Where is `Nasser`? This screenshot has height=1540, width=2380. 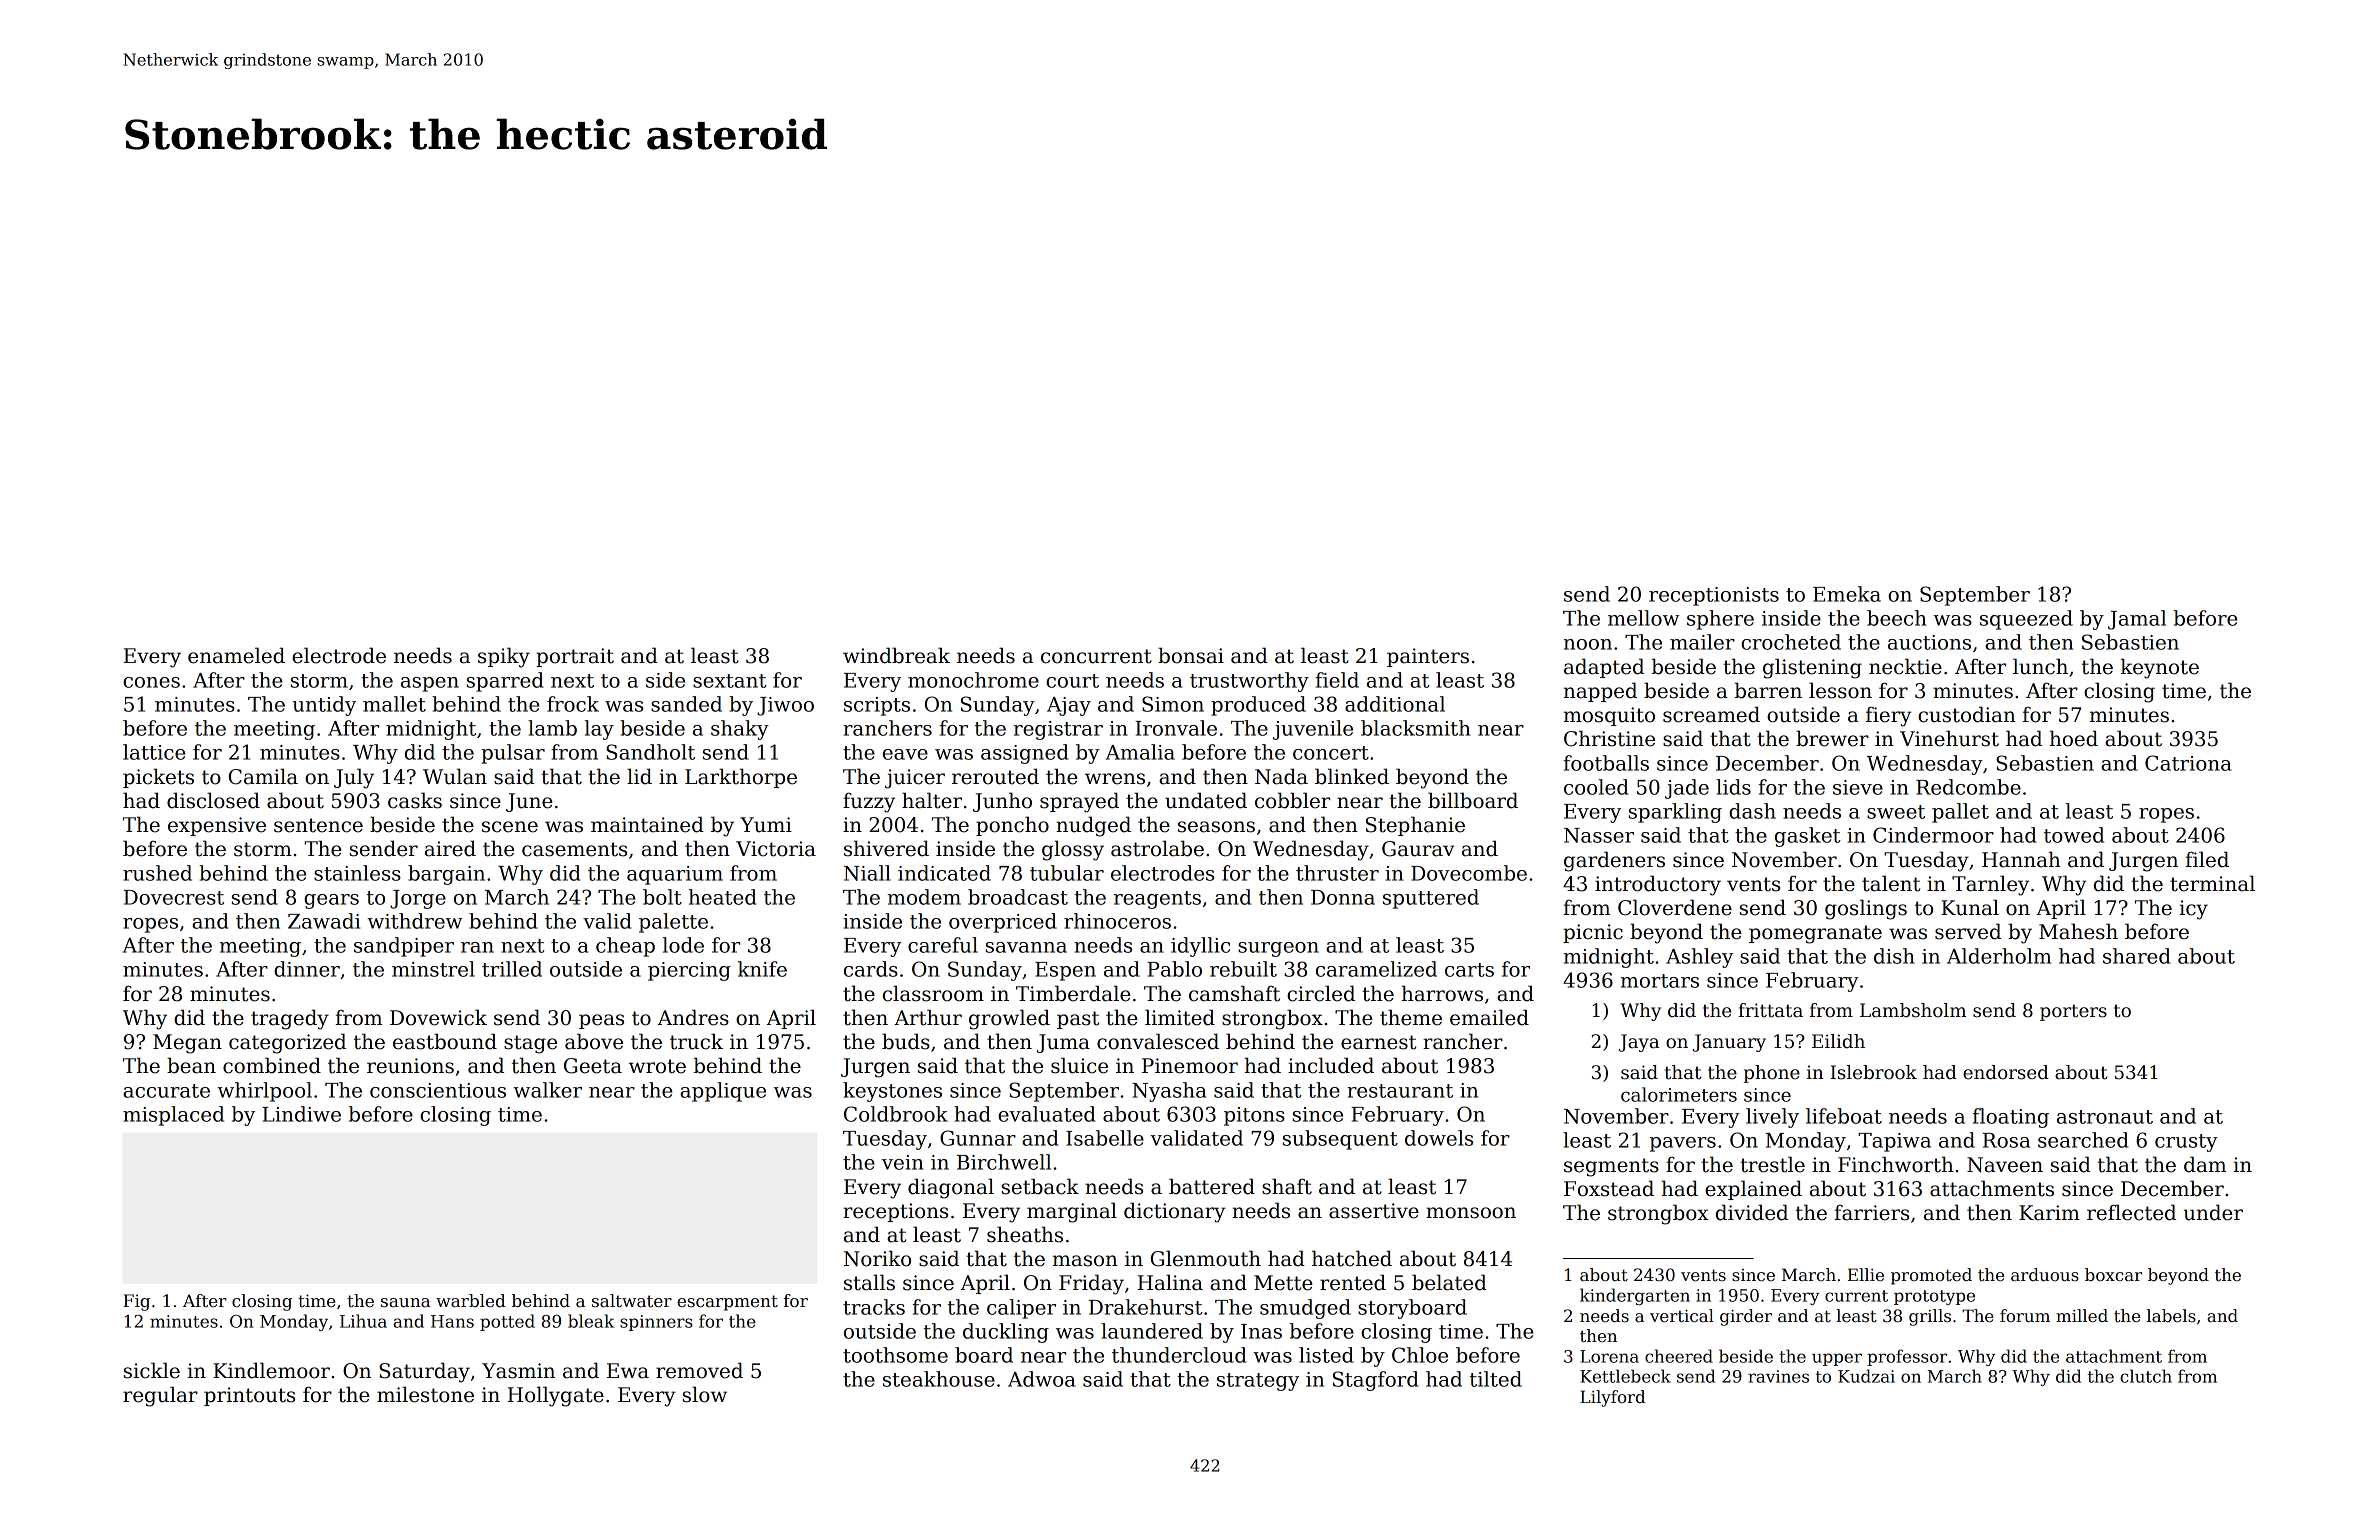 Nasser is located at coordinates (1599, 835).
